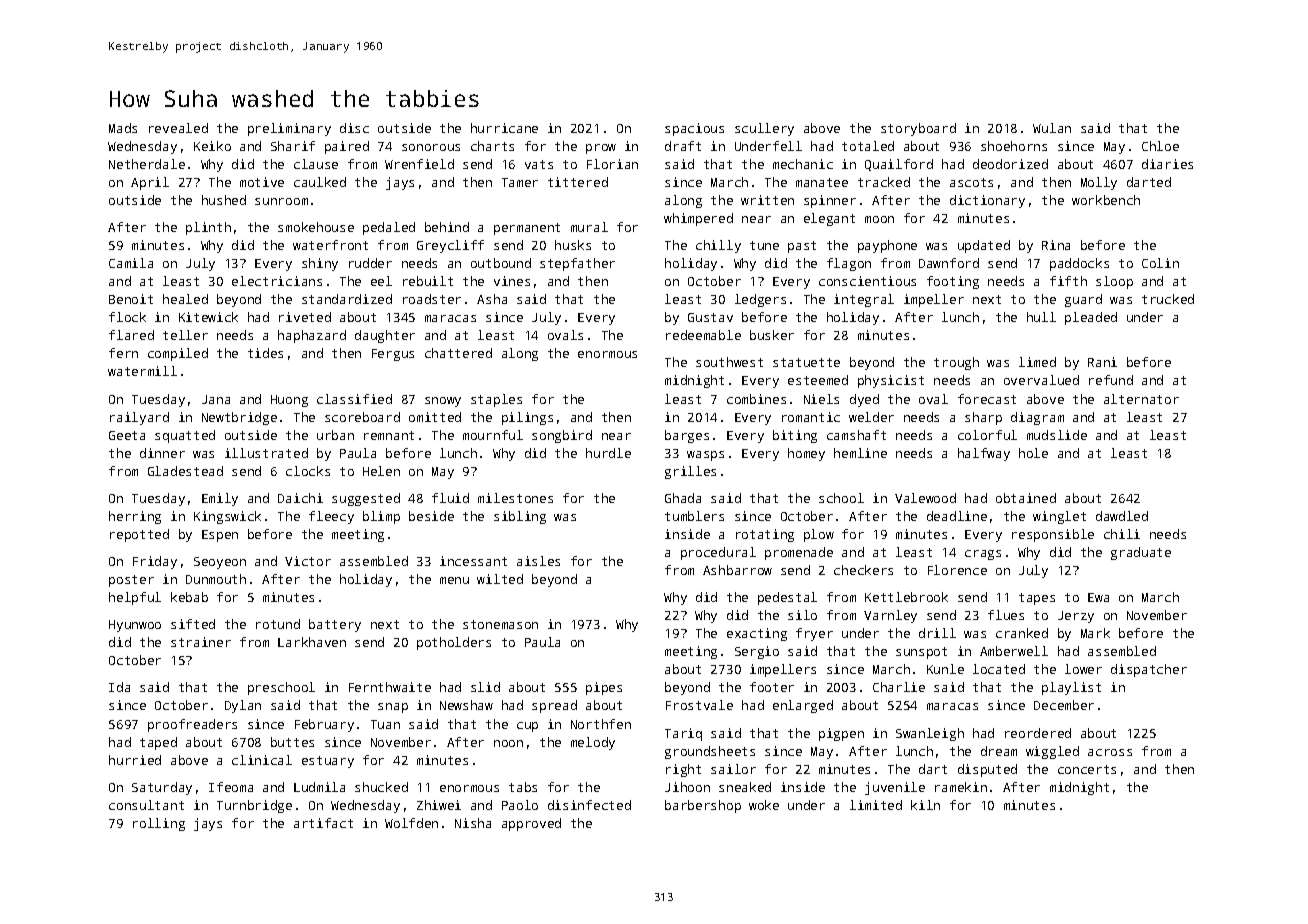 The height and width of the document is (924, 1308). Describe the element at coordinates (201, 642) in the document. I see `strainer` at that location.
